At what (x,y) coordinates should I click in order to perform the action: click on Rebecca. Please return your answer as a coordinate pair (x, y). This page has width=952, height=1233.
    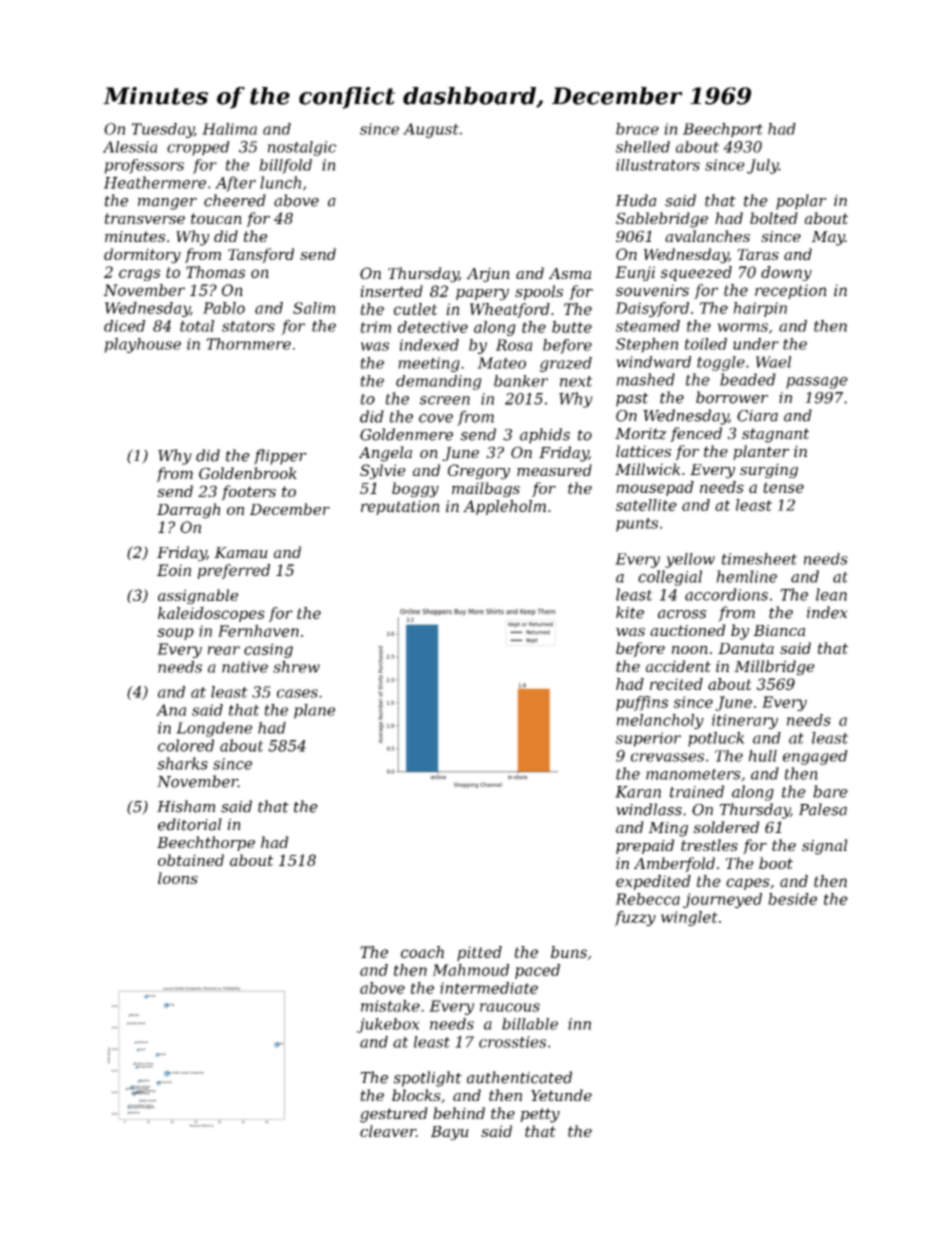
    Looking at the image, I should click on (647, 899).
